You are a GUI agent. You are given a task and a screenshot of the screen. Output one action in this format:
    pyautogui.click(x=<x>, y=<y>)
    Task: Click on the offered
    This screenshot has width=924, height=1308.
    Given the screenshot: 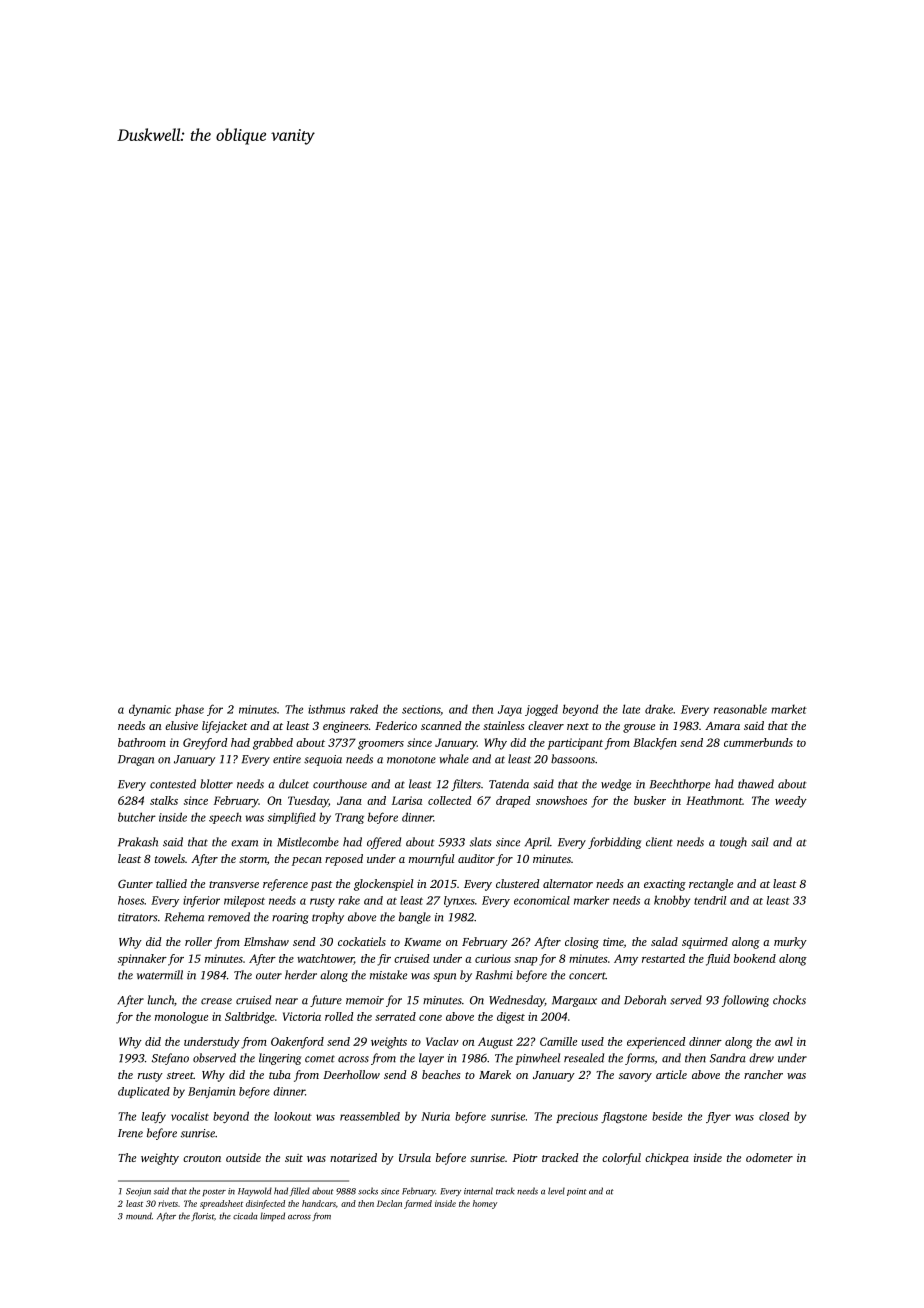 What is the action you would take?
    pyautogui.click(x=384, y=843)
